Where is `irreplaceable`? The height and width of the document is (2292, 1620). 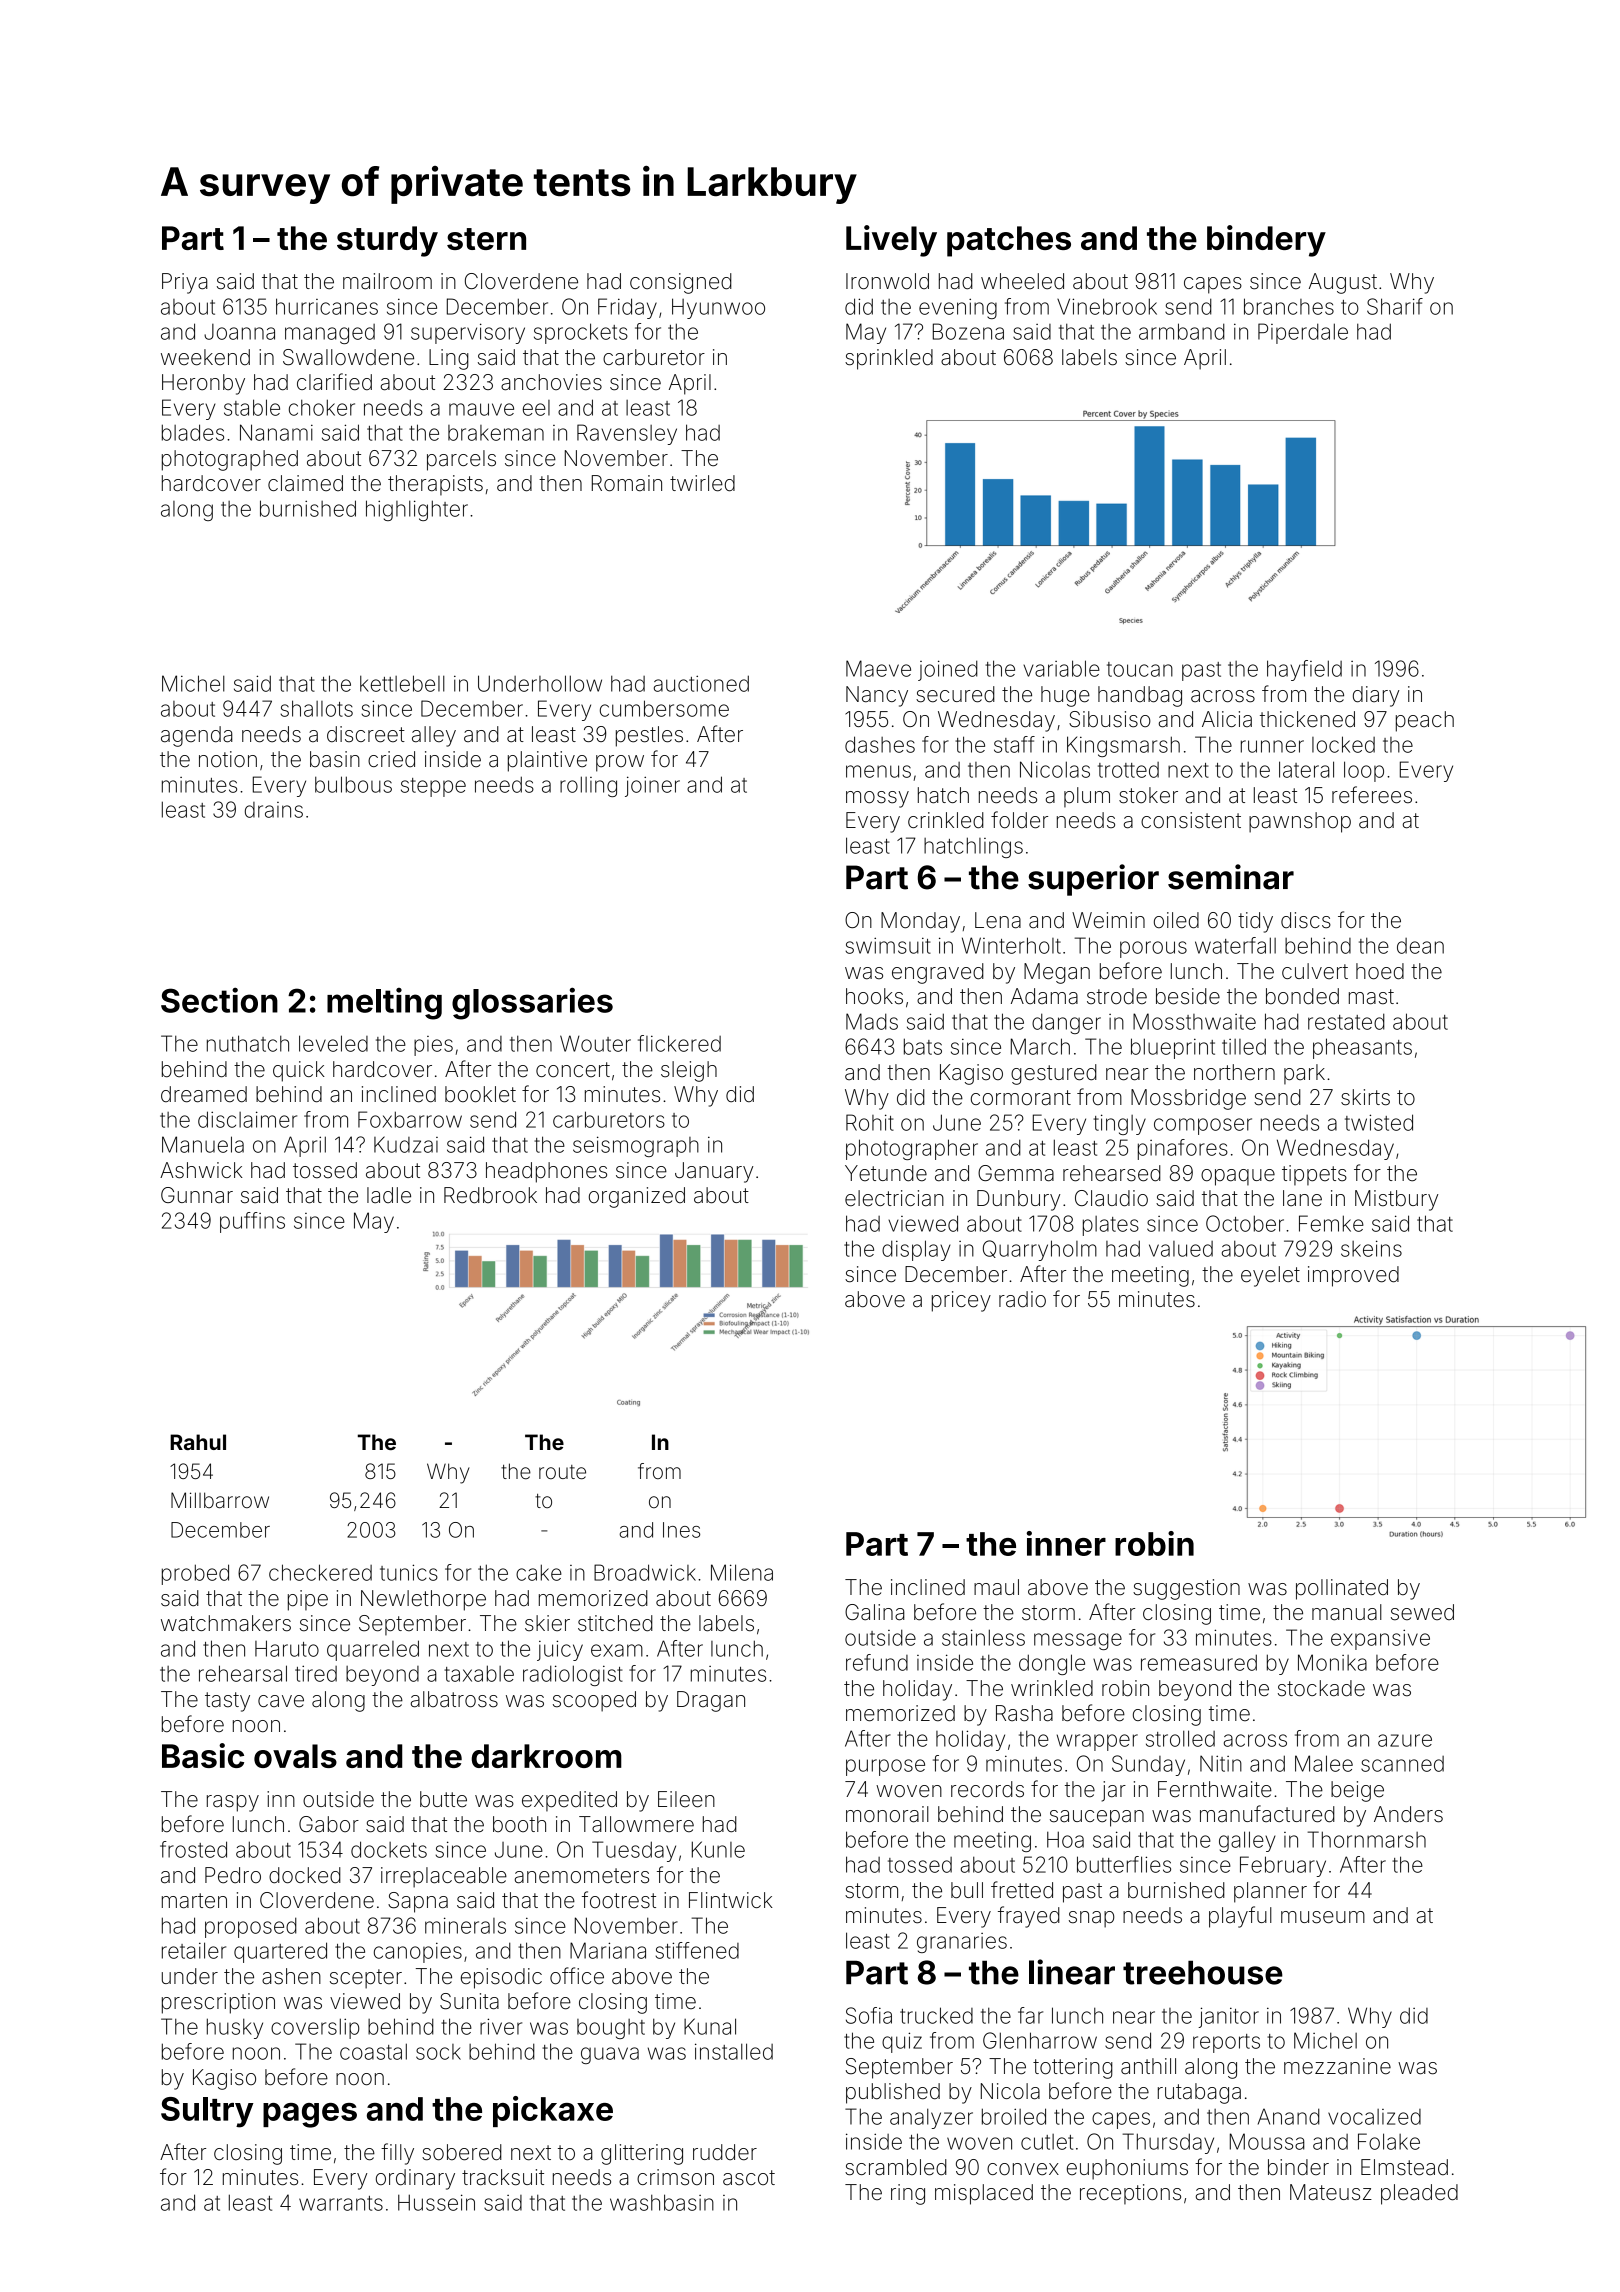 irreplaceable is located at coordinates (444, 1877).
